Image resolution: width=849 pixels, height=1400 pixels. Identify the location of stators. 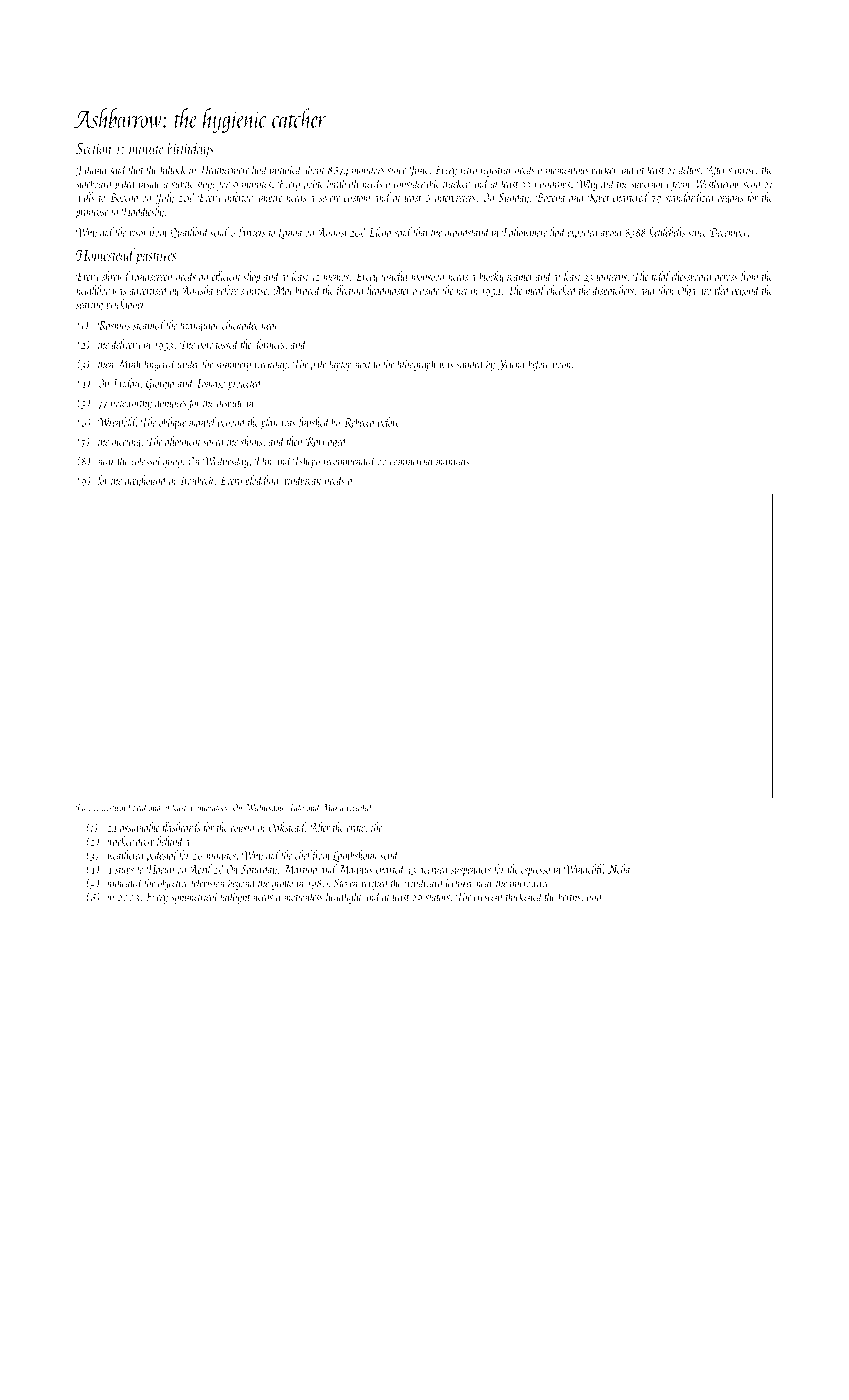
(438, 898).
